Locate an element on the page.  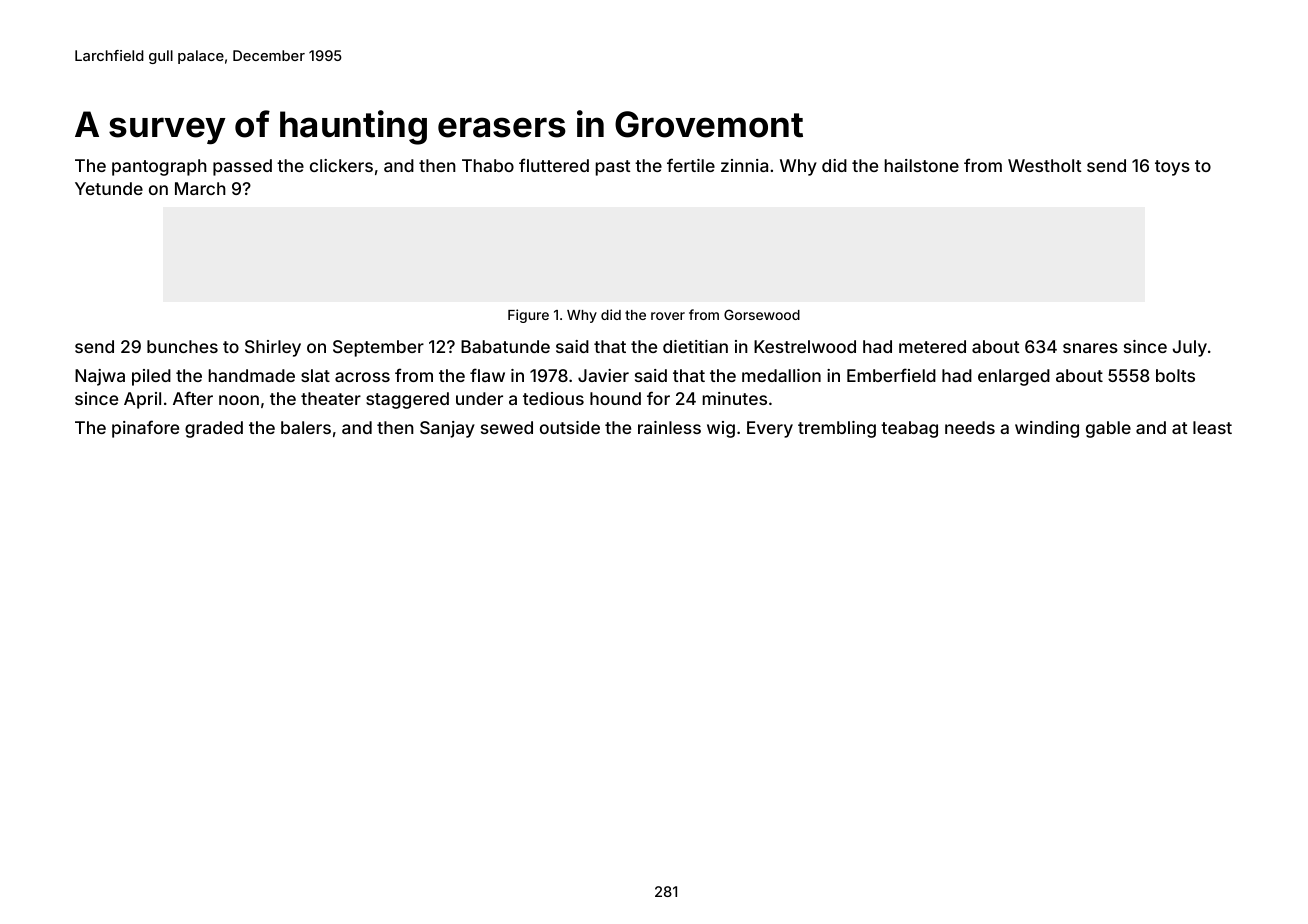
toys is located at coordinates (1172, 168).
